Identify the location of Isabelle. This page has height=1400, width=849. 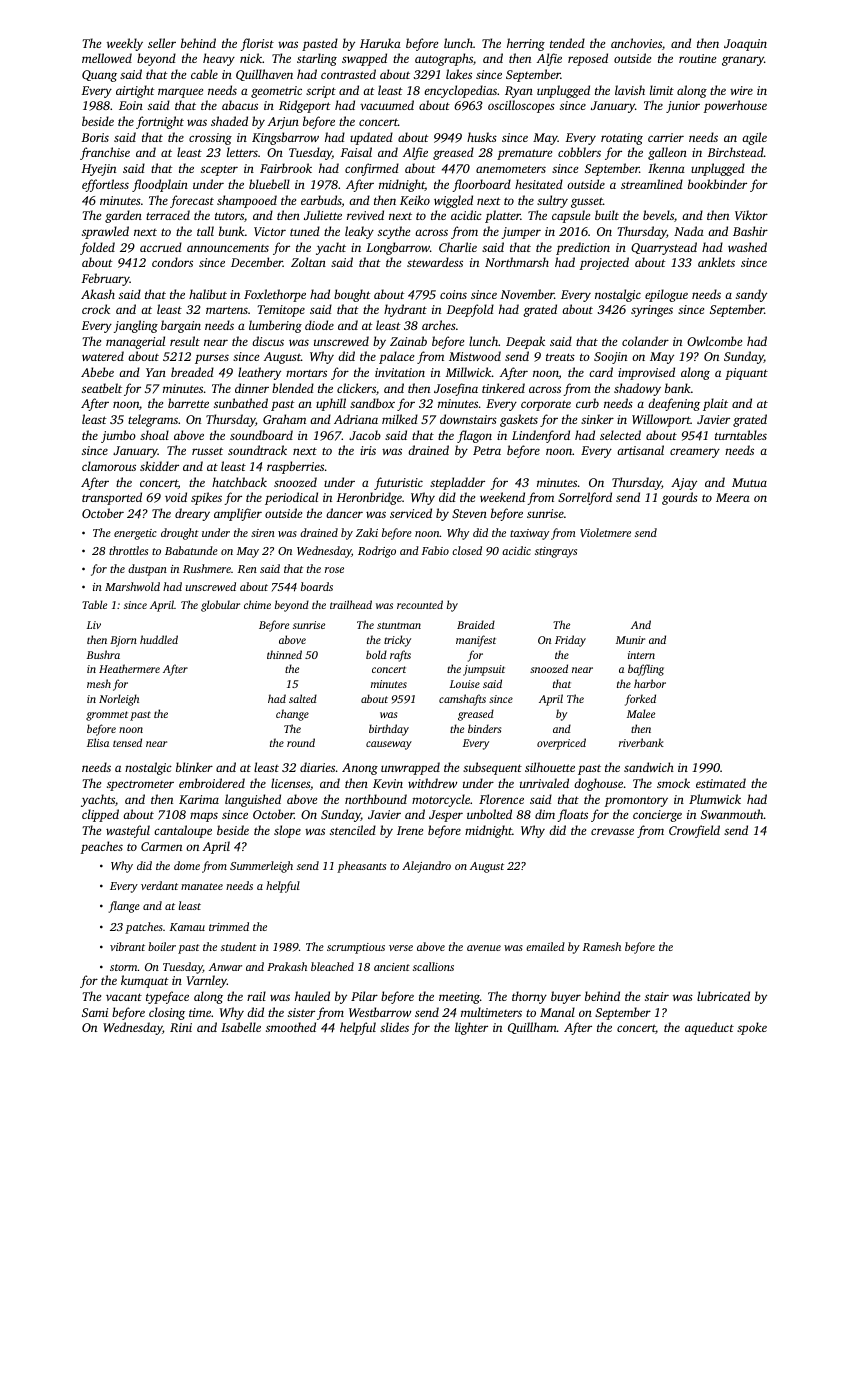
(241, 1027).
